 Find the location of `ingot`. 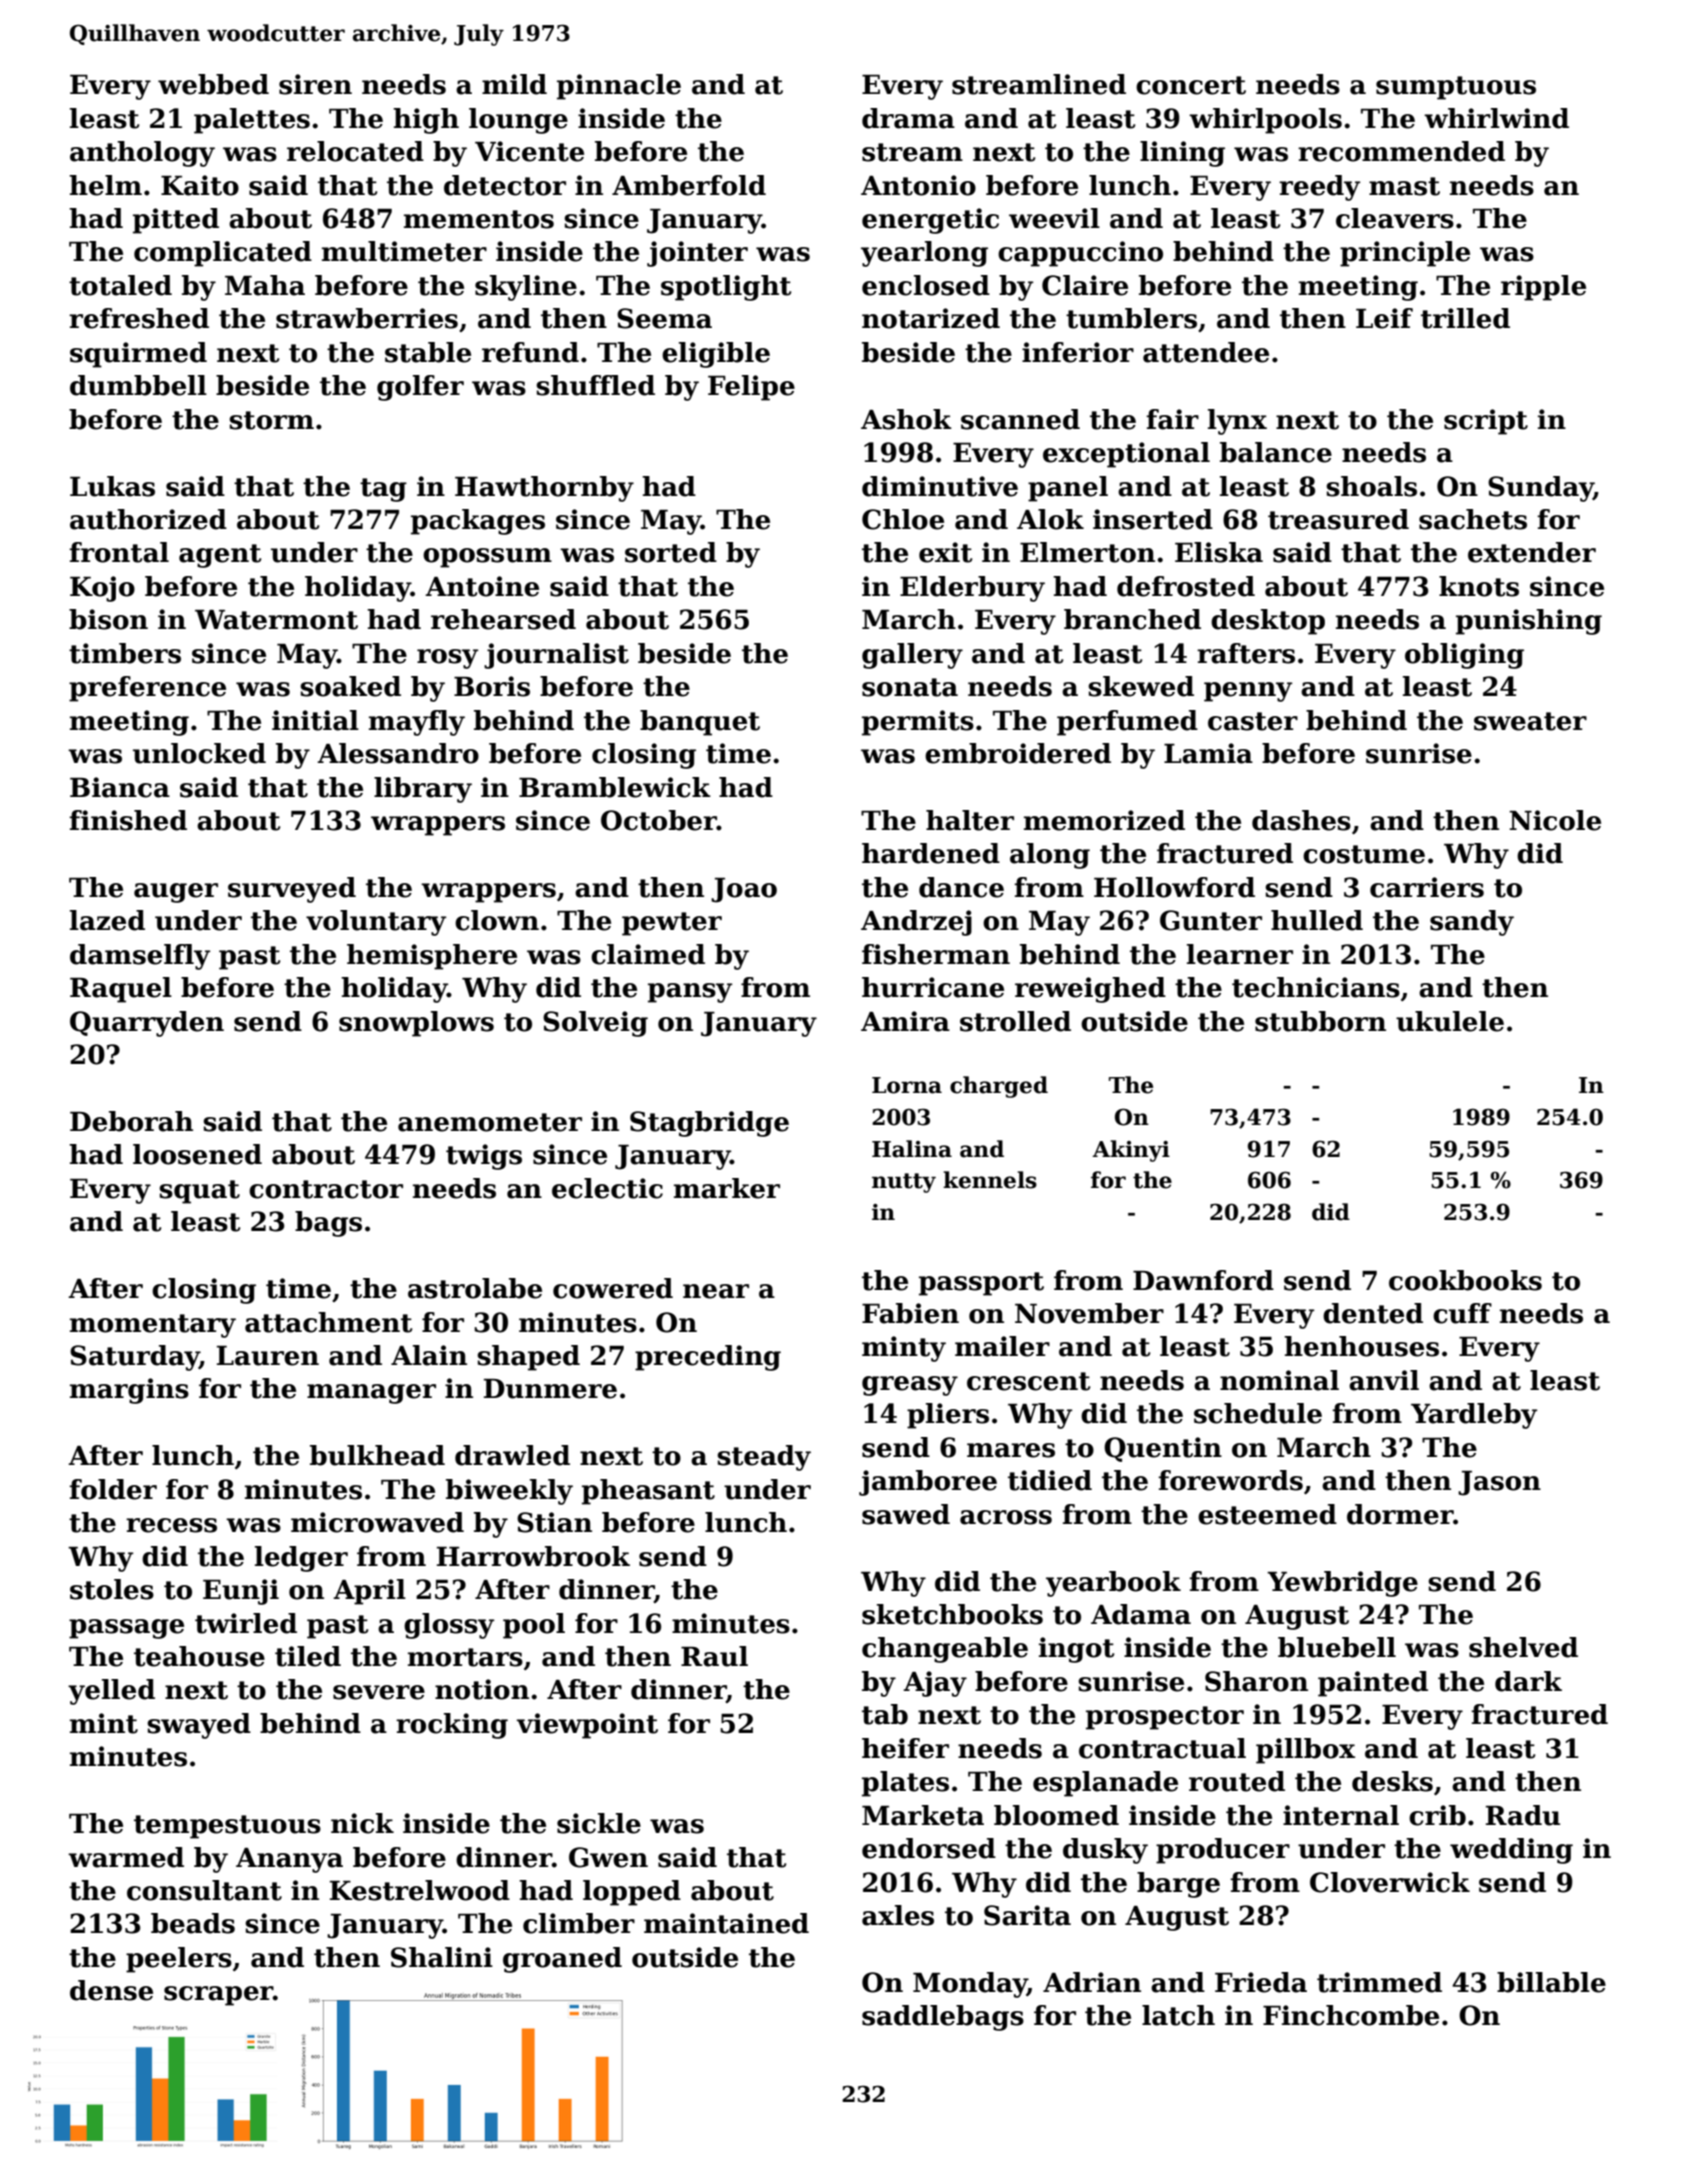

ingot is located at coordinates (1076, 1650).
